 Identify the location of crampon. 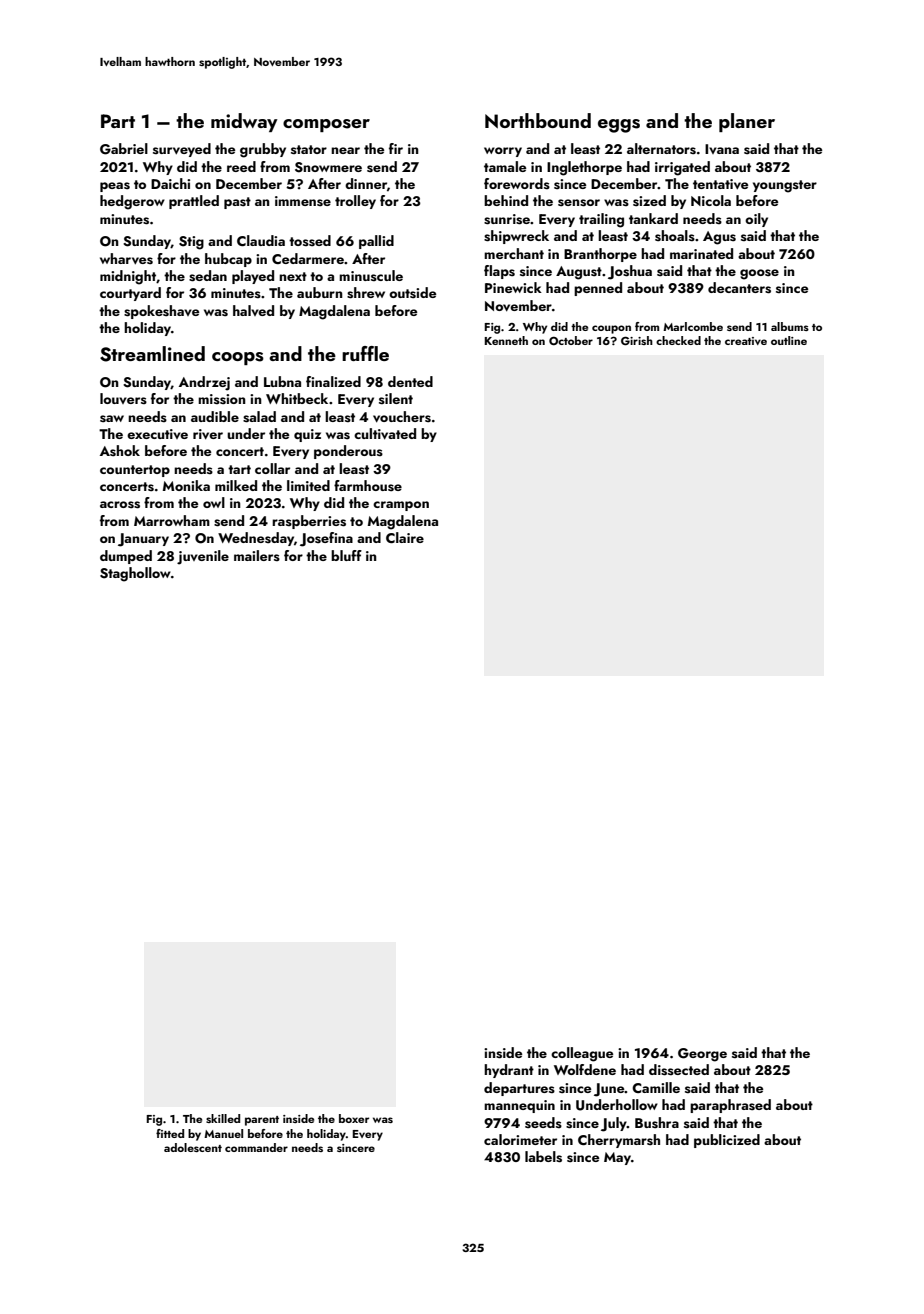
(401, 506).
